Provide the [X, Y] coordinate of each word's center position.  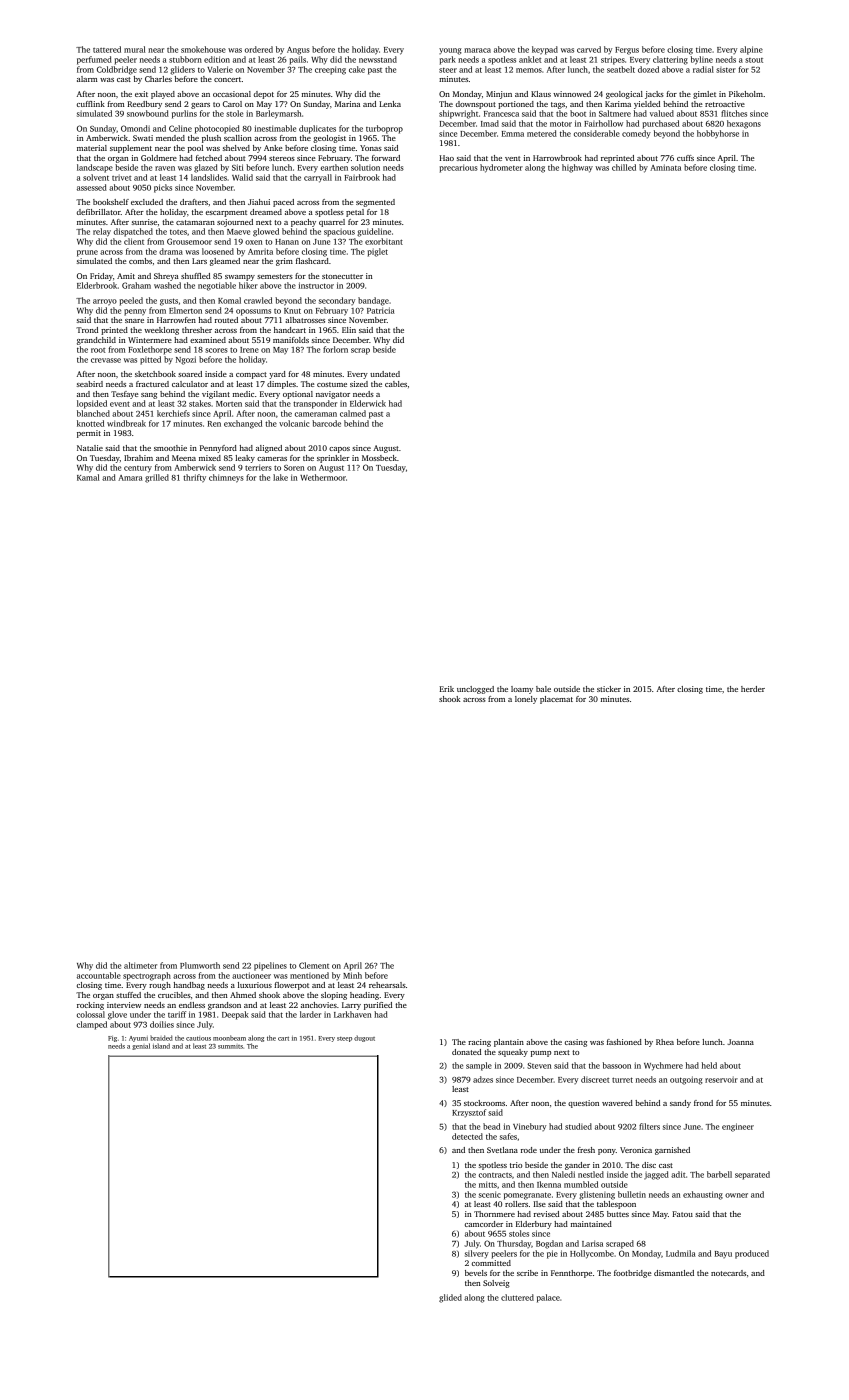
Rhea [665, 1042]
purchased [661, 124]
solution [365, 167]
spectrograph [147, 976]
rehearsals [387, 985]
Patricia [380, 310]
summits [230, 1047]
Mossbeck [379, 458]
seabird [90, 384]
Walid [242, 177]
